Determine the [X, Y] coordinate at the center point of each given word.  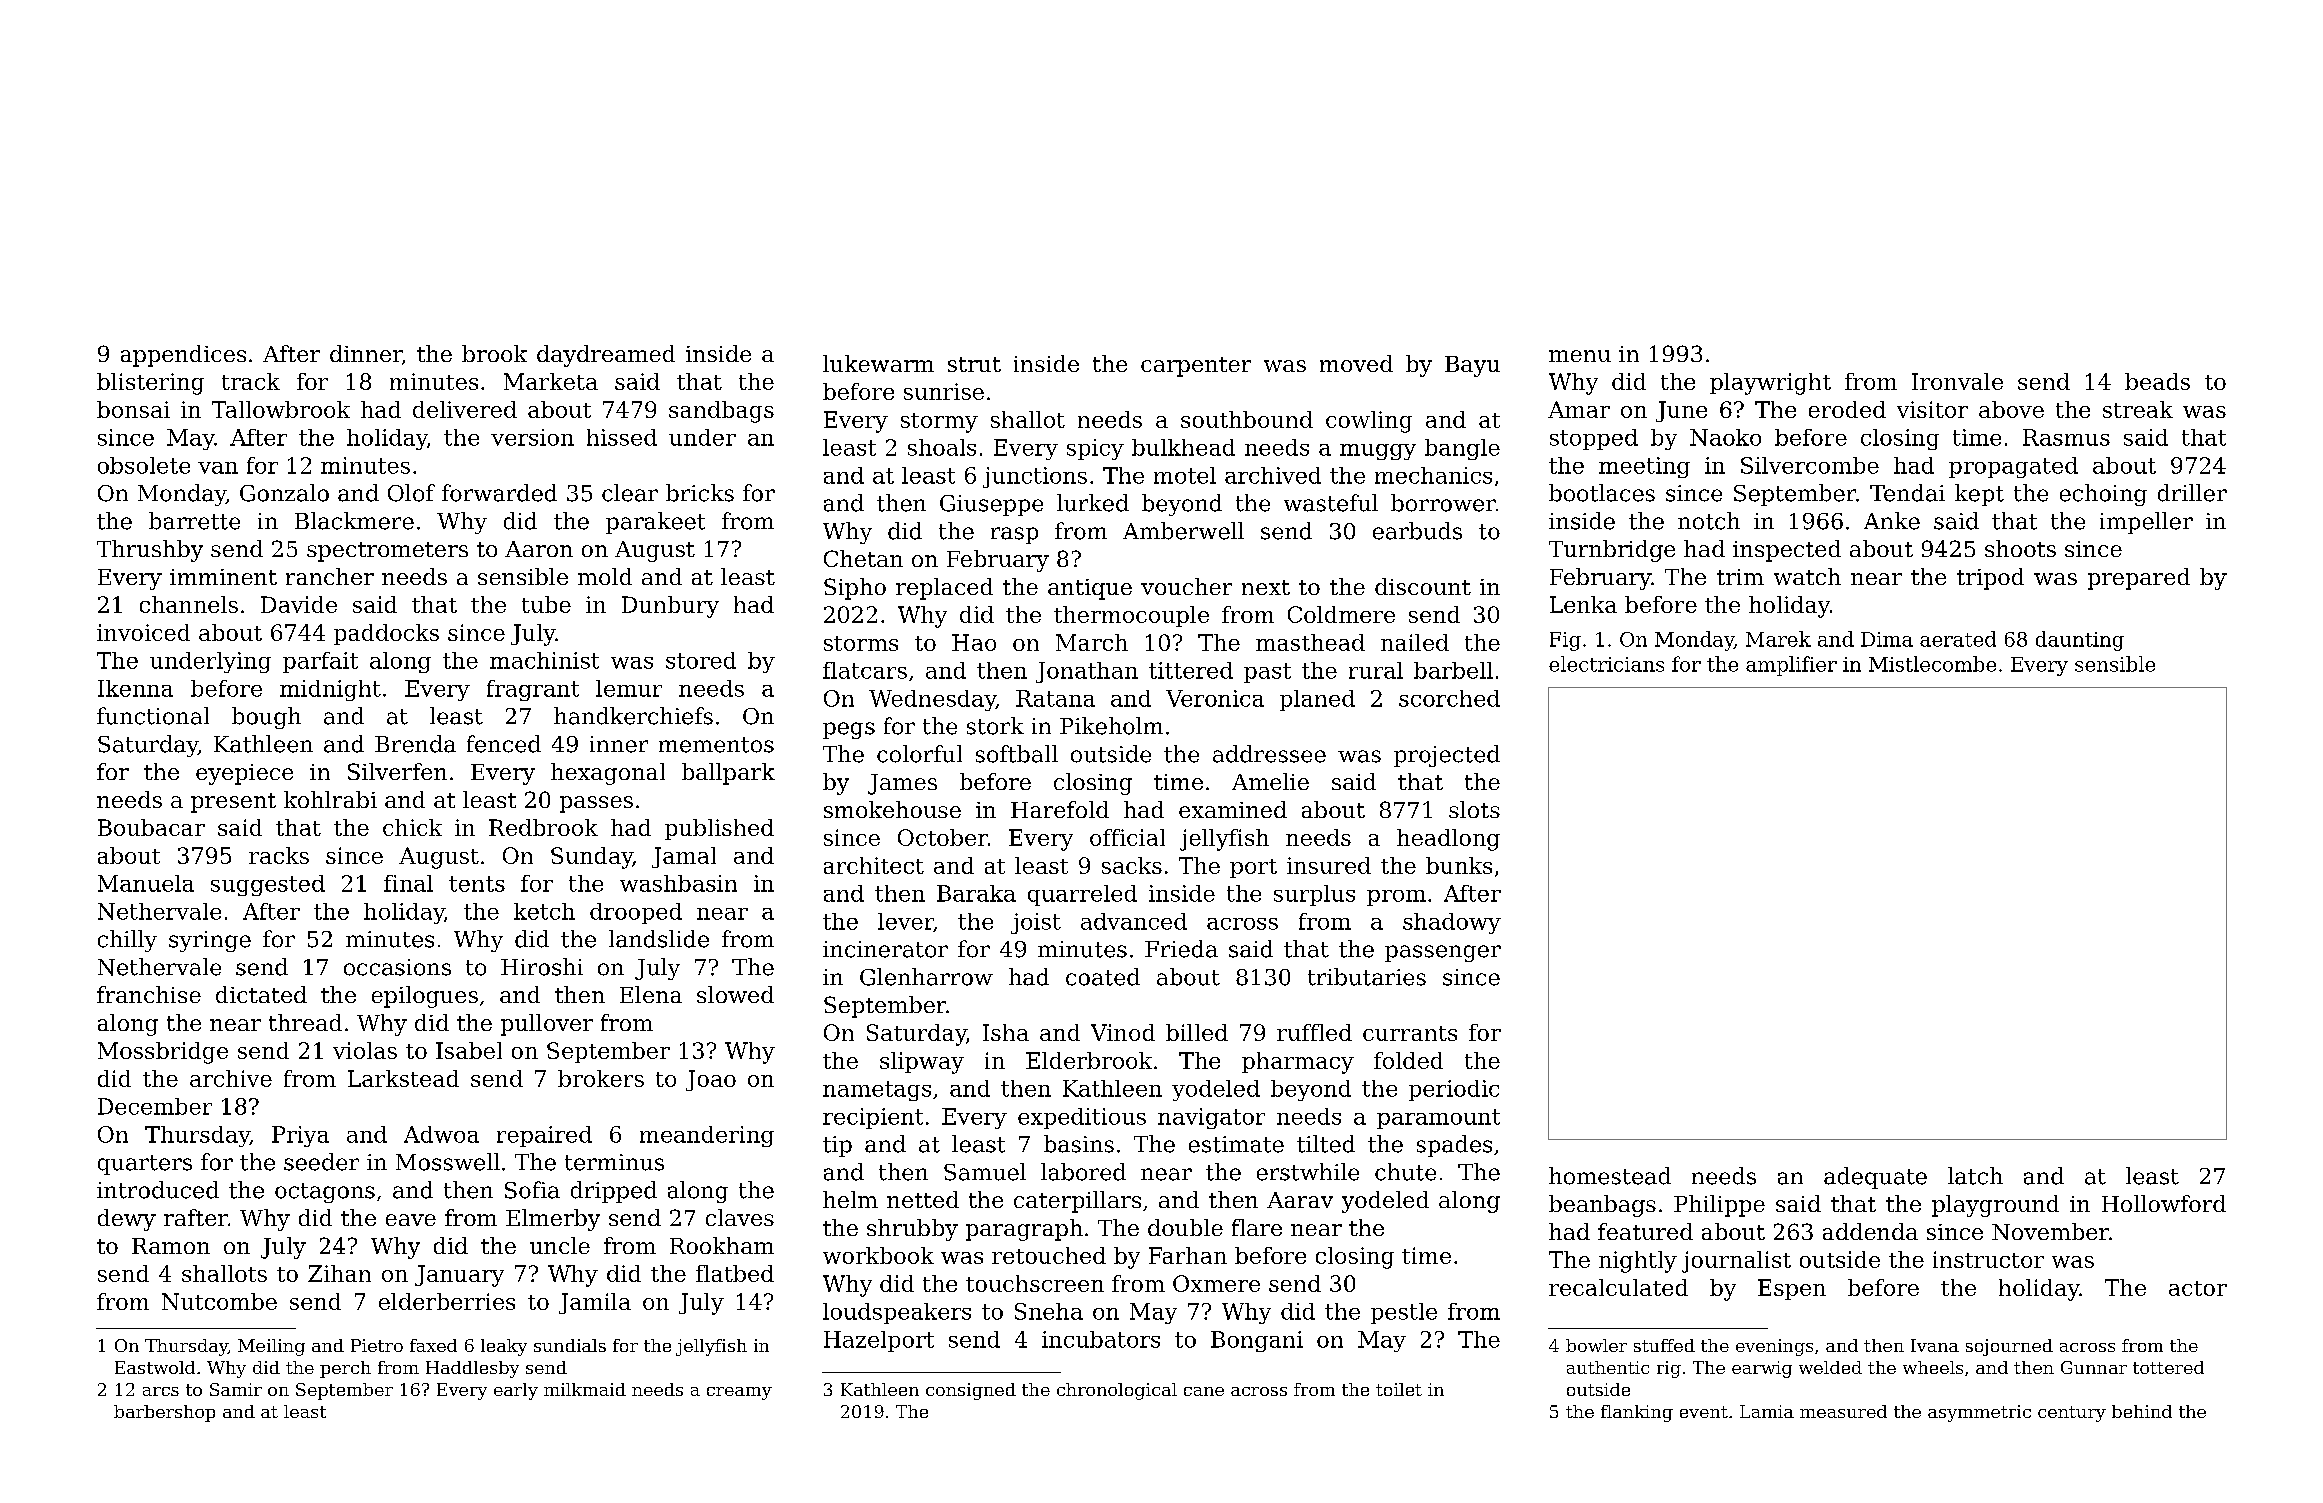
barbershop [164, 1413]
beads [2157, 381]
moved [1356, 363]
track [251, 381]
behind [2142, 1411]
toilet [1399, 1389]
